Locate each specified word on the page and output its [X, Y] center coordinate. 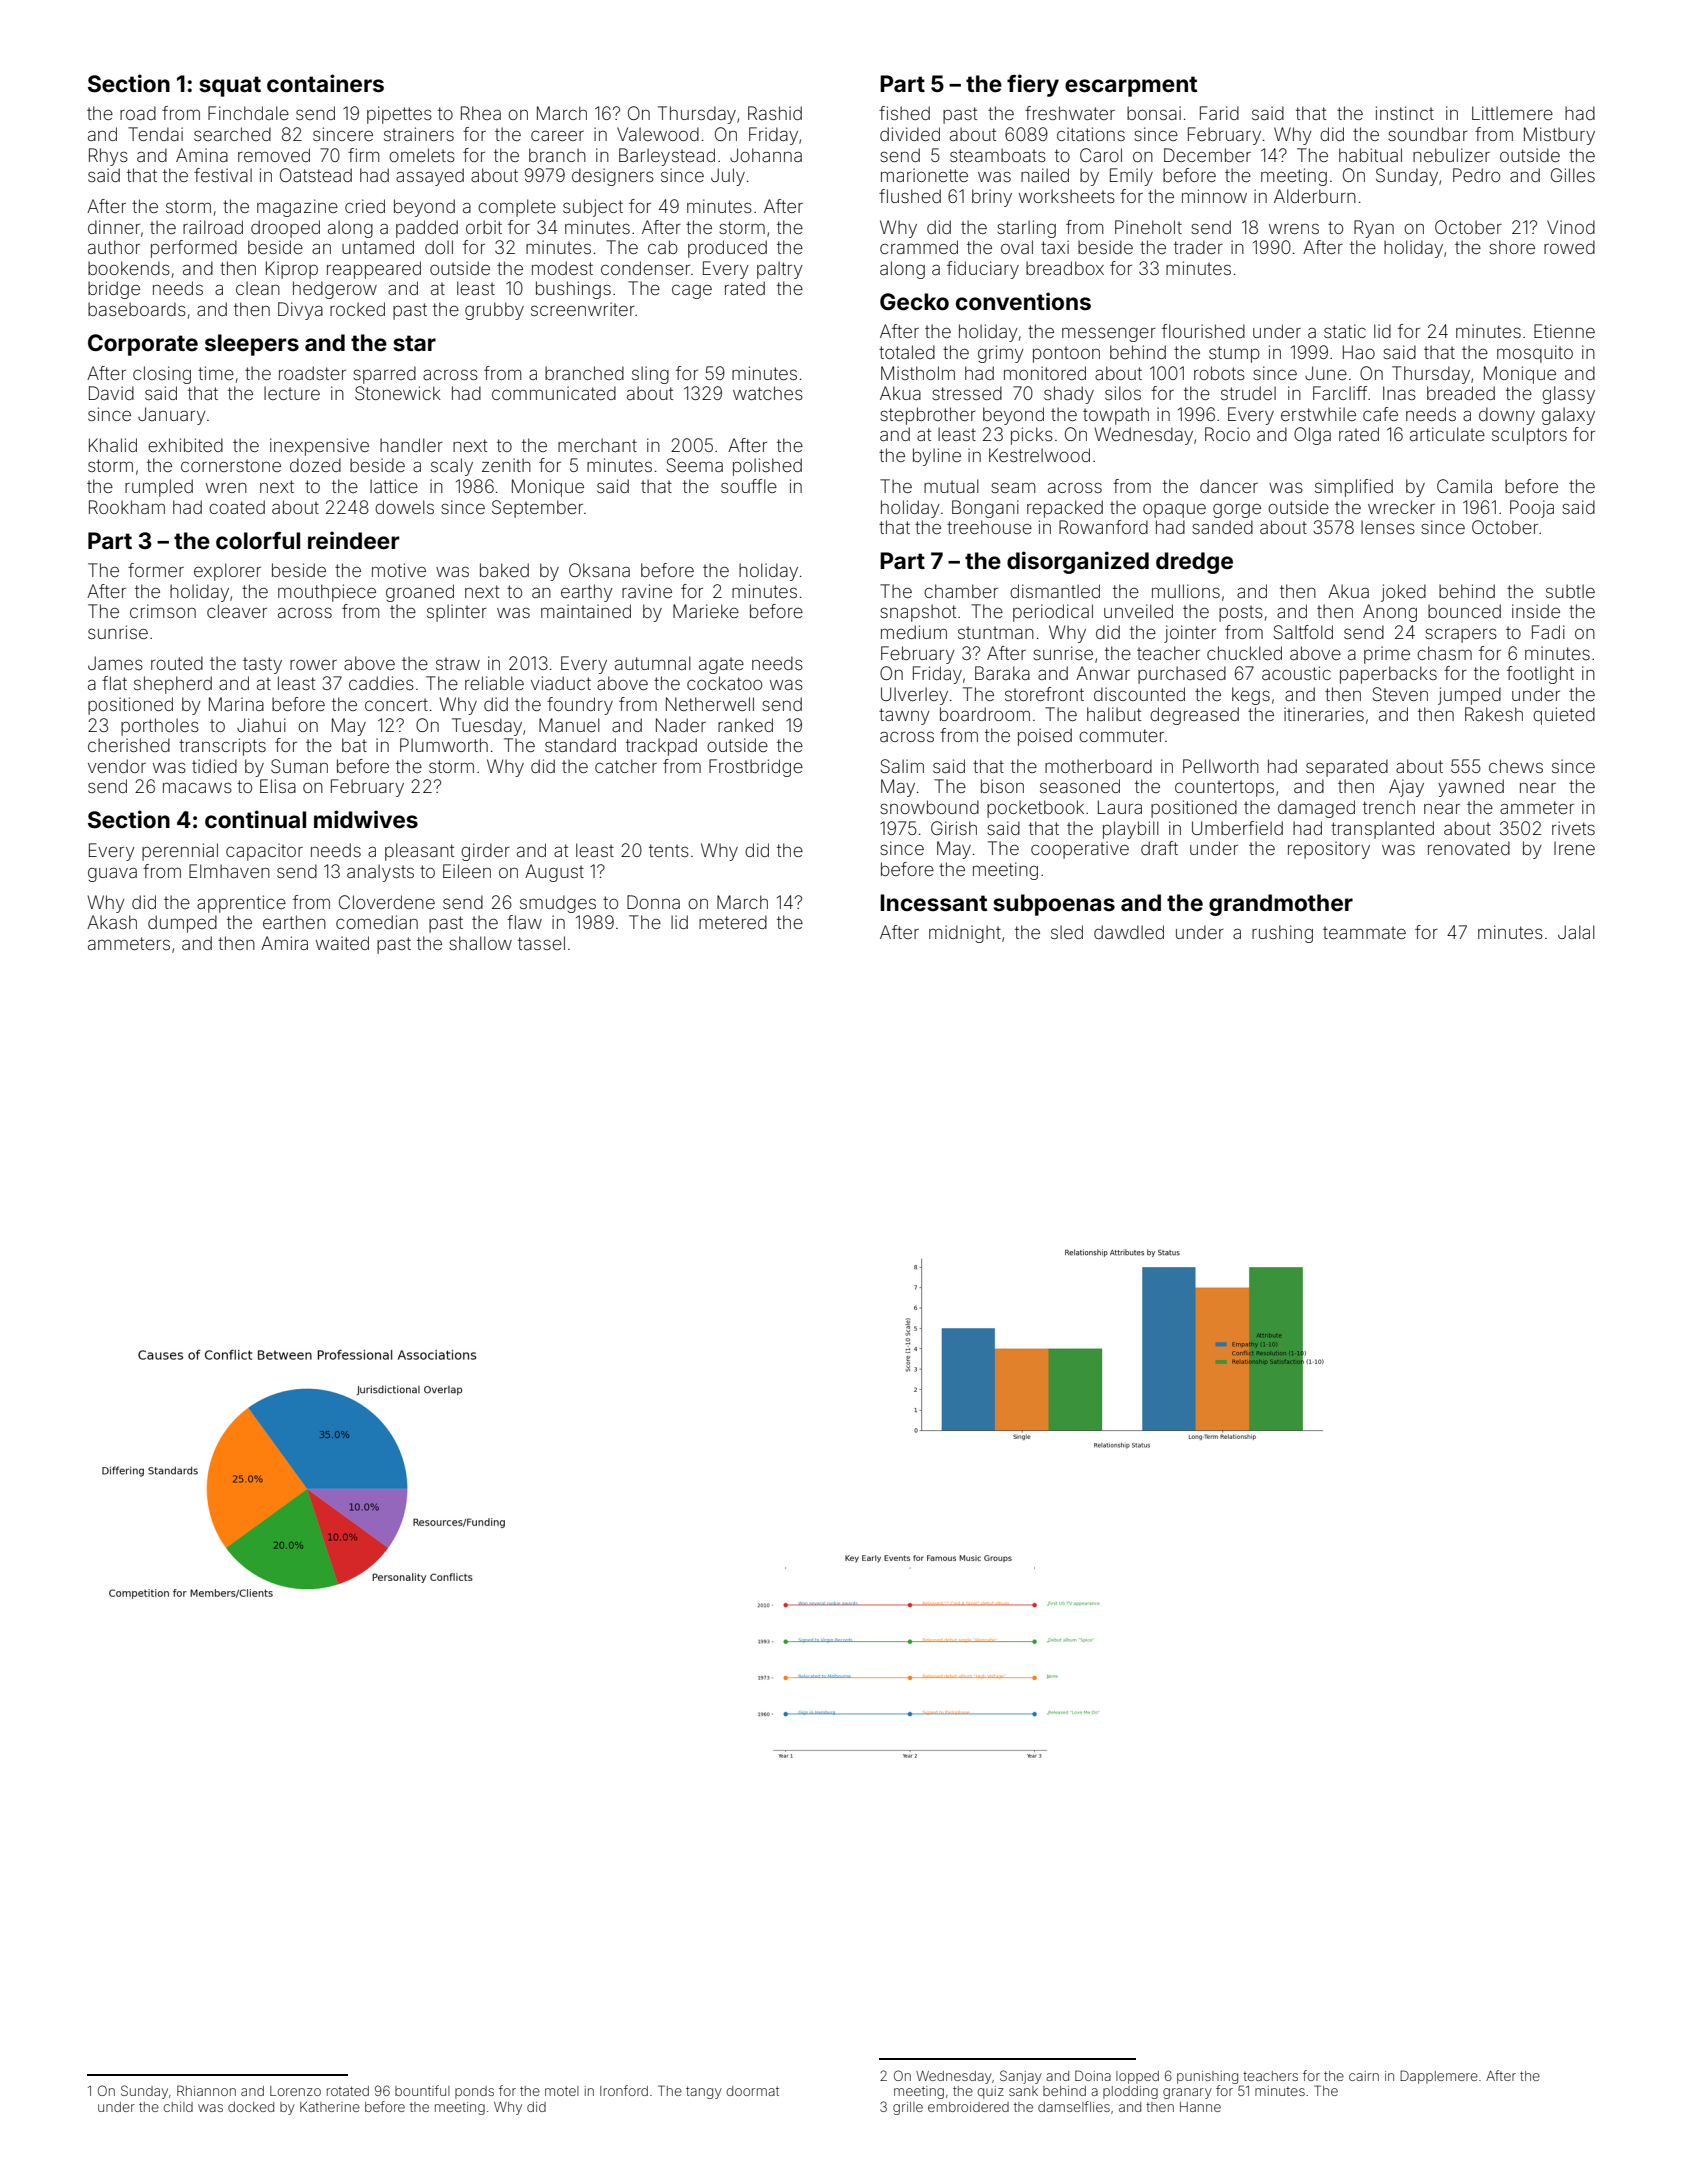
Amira [284, 943]
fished [904, 113]
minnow [1214, 196]
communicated [554, 393]
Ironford [624, 2090]
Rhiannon [206, 2090]
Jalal [1576, 932]
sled [1067, 932]
